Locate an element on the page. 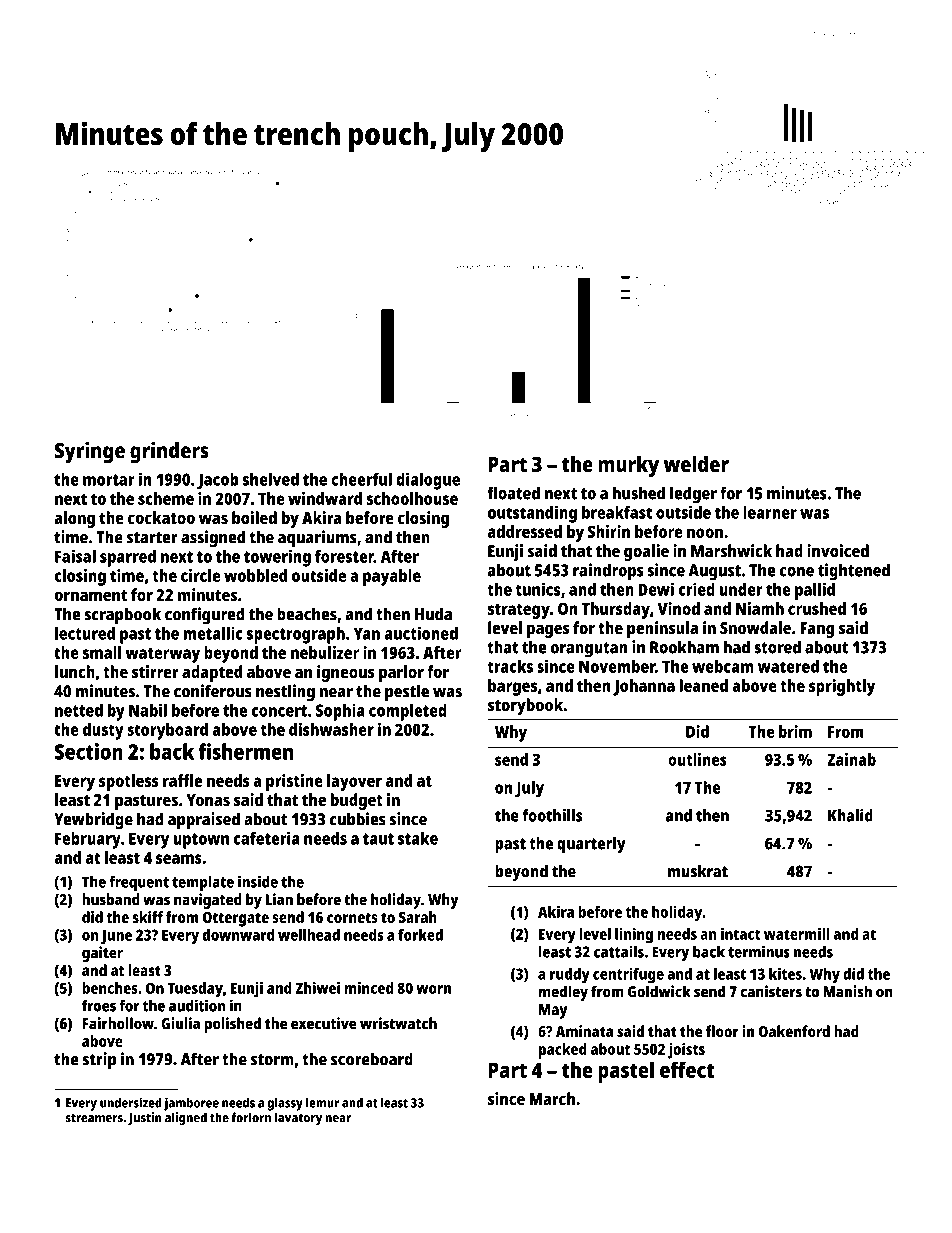 This page has height=1233, width=952. lavatory is located at coordinates (298, 1119).
